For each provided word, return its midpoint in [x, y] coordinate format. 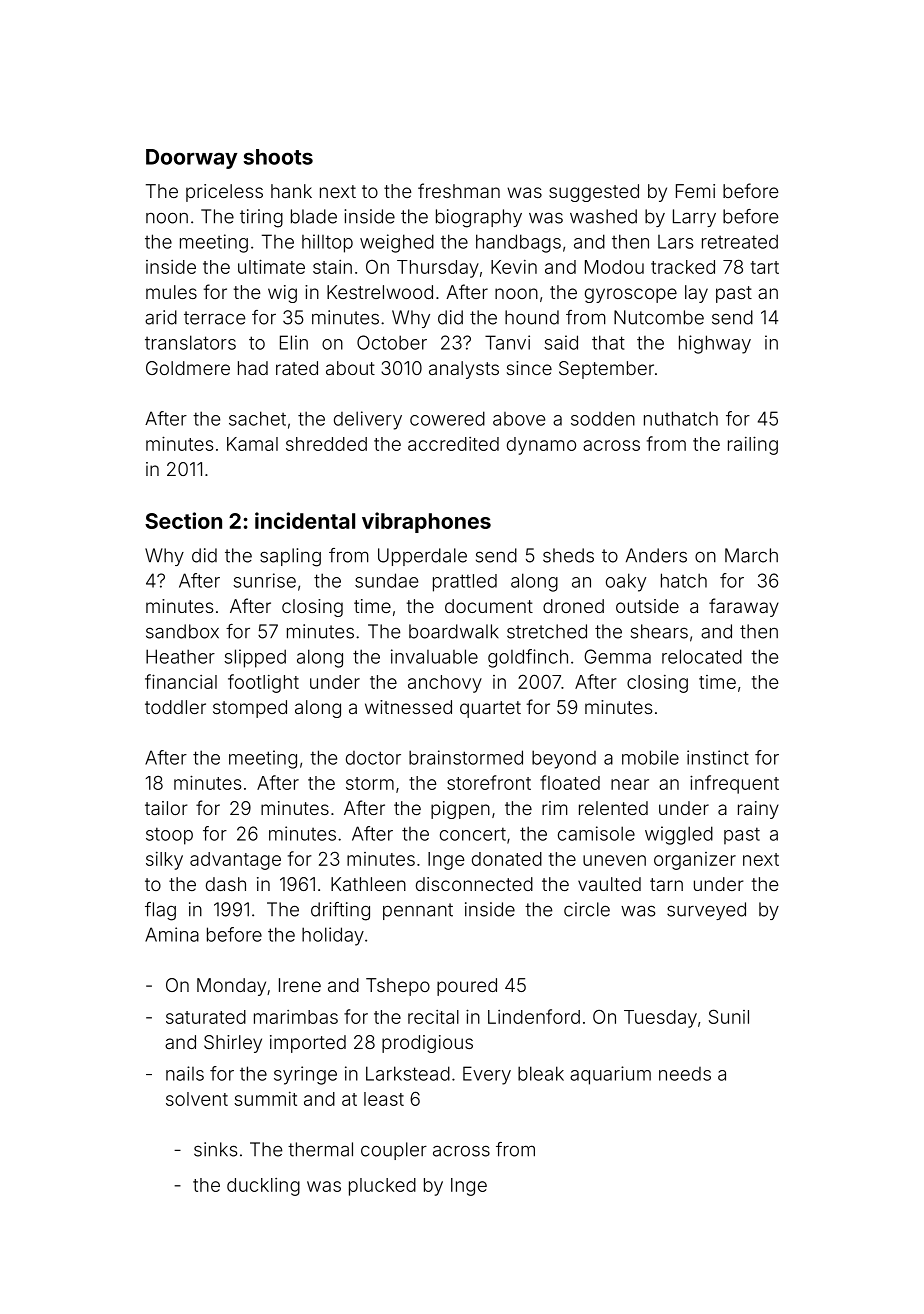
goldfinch [528, 658]
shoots [278, 157]
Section [183, 520]
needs [685, 1074]
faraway [744, 607]
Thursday [438, 269]
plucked [382, 1187]
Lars [675, 242]
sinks [215, 1149]
